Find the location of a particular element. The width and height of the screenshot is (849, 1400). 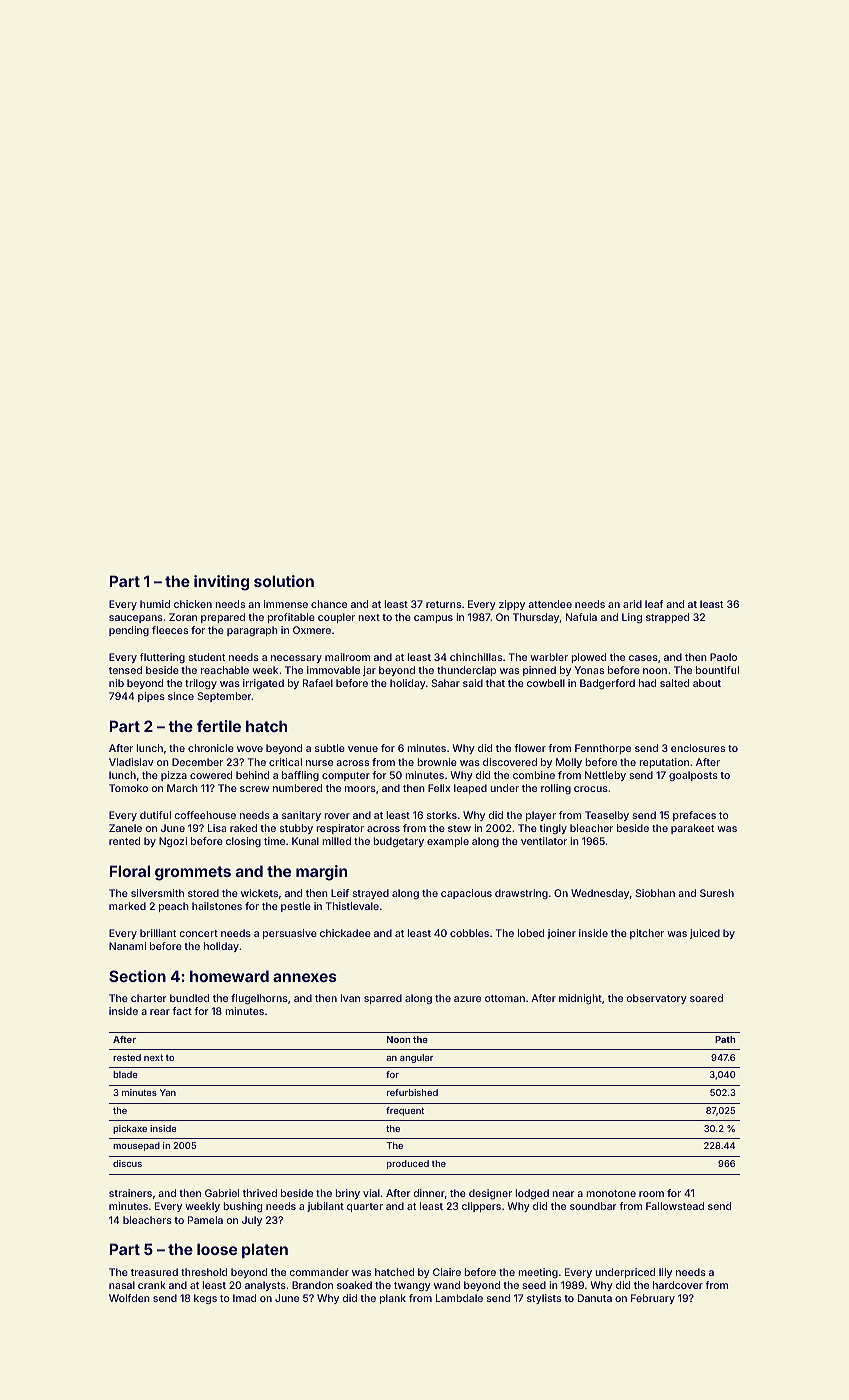

monotone is located at coordinates (611, 1193).
